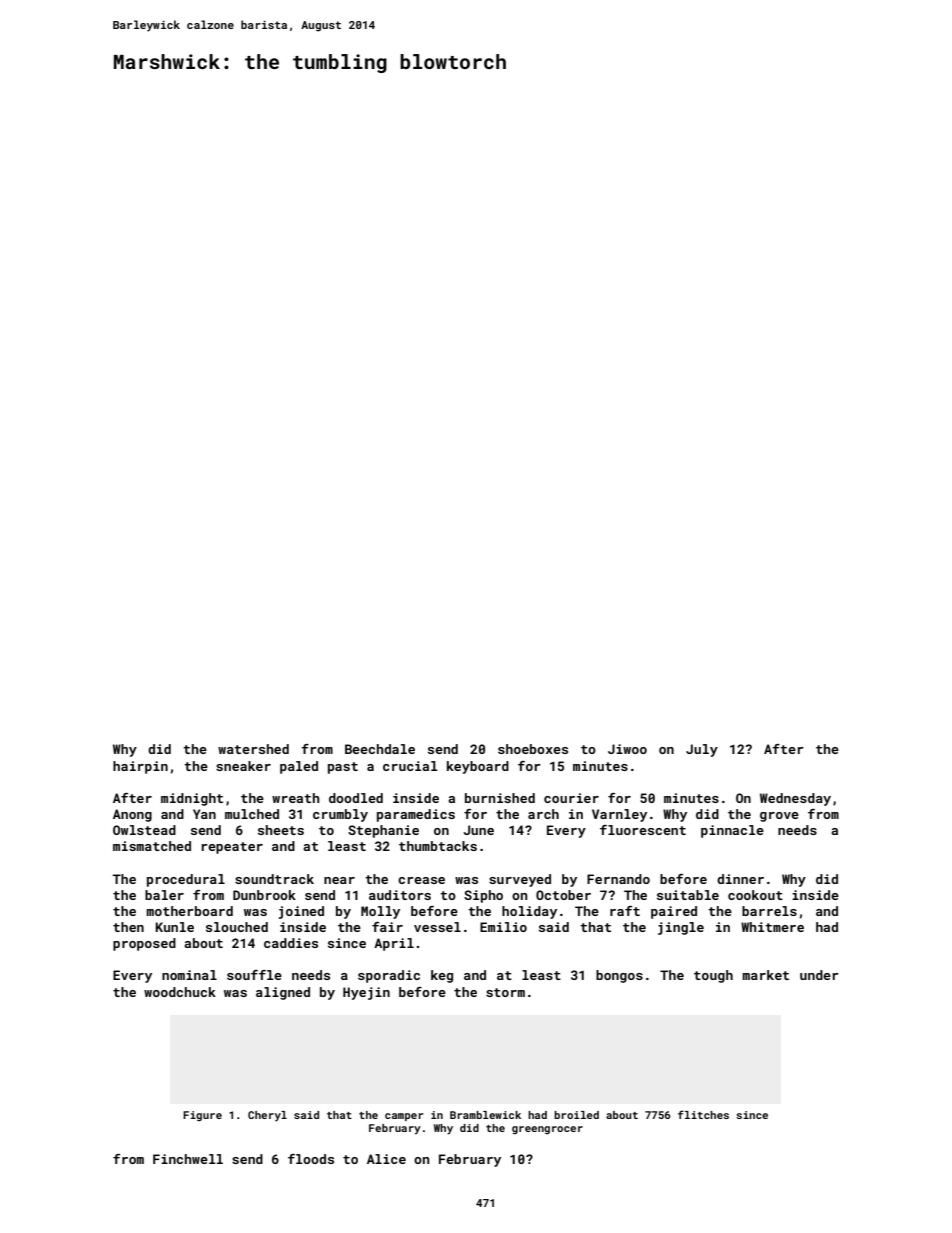 Image resolution: width=952 pixels, height=1233 pixels. What do you see at coordinates (421, 880) in the screenshot?
I see `crease` at bounding box center [421, 880].
